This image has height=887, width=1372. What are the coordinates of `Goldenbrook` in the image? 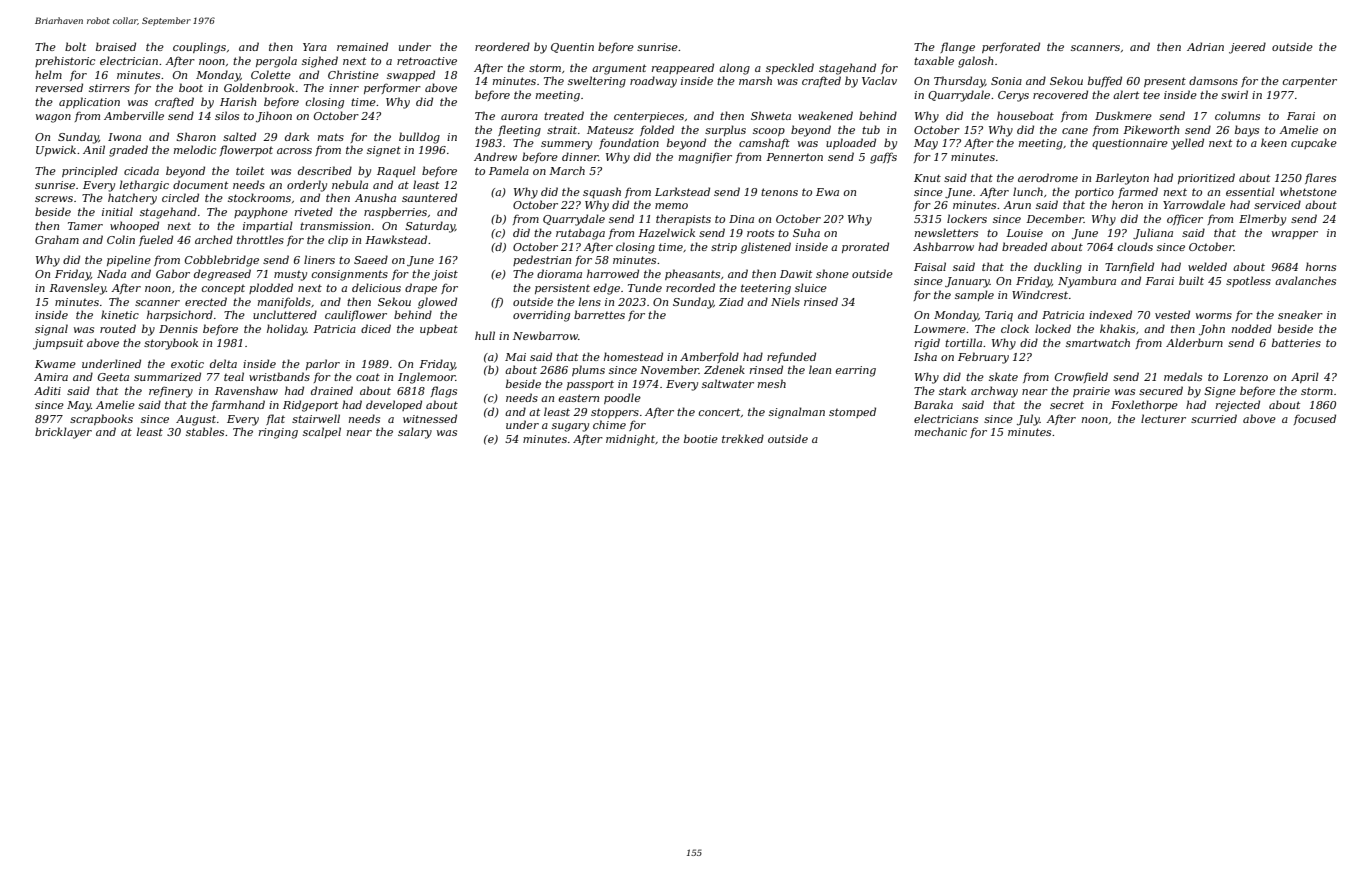 It's located at (259, 87).
